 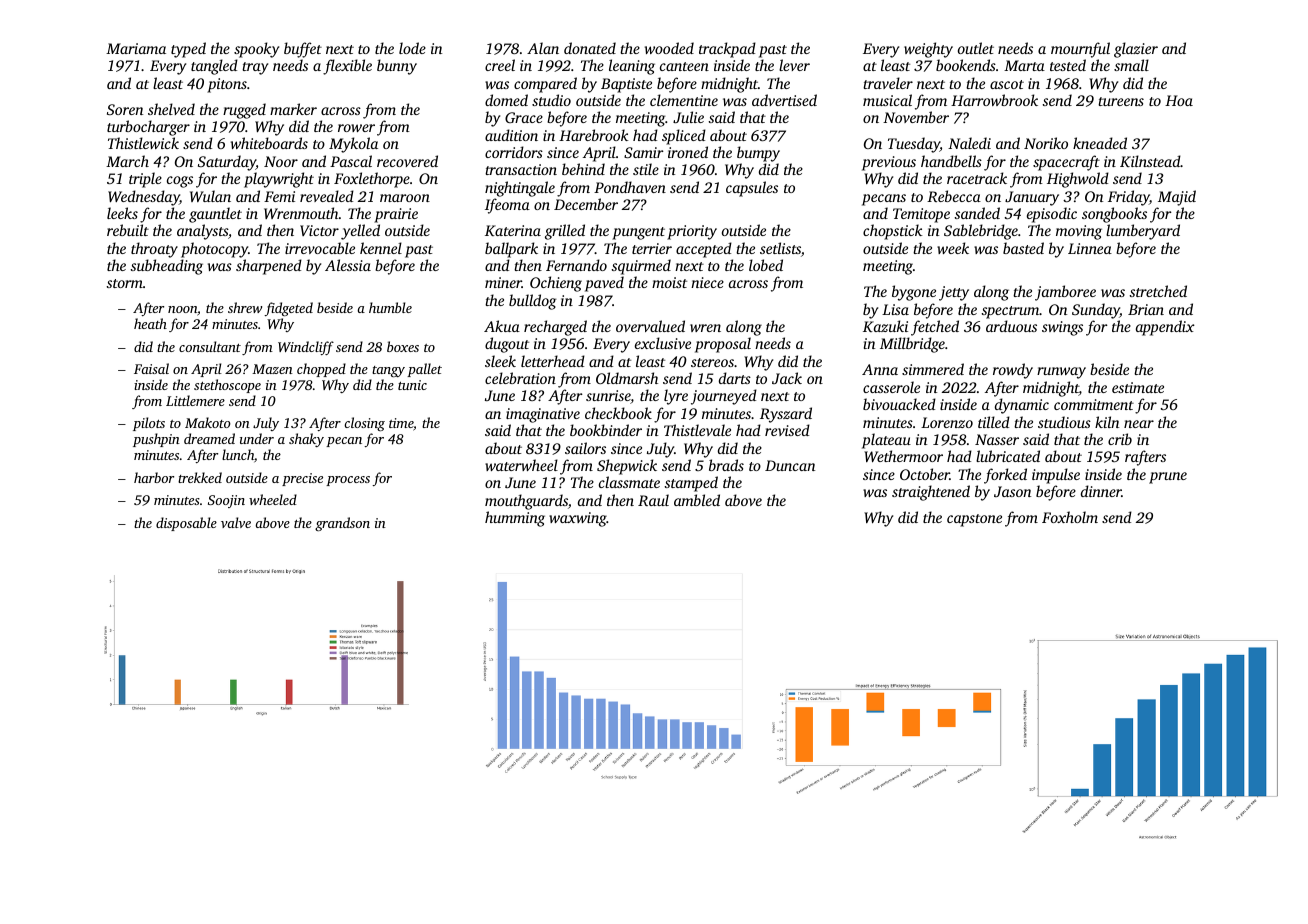 I want to click on sunrise, so click(x=608, y=395).
